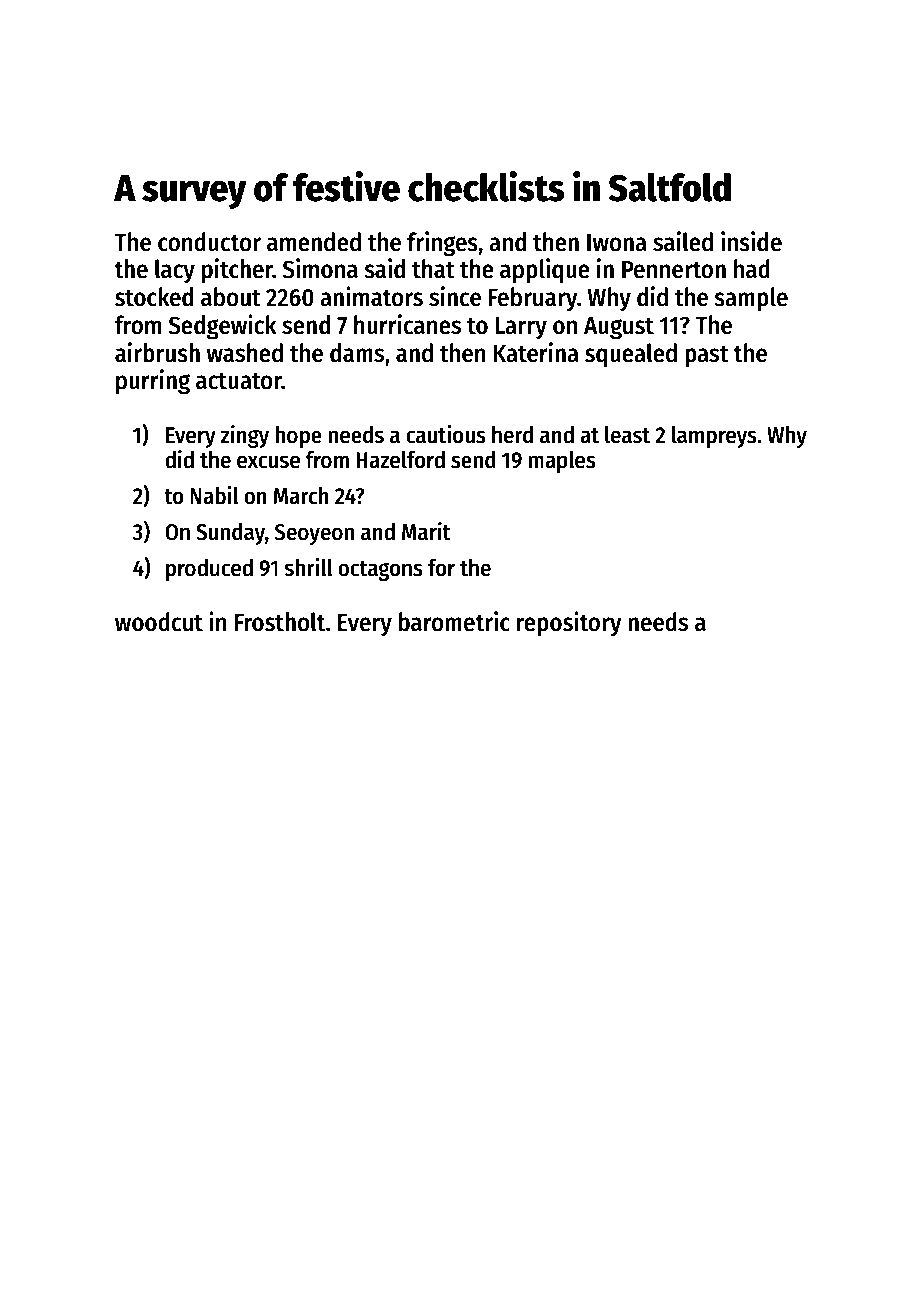 The image size is (924, 1311). Describe the element at coordinates (562, 462) in the document. I see `maples` at that location.
